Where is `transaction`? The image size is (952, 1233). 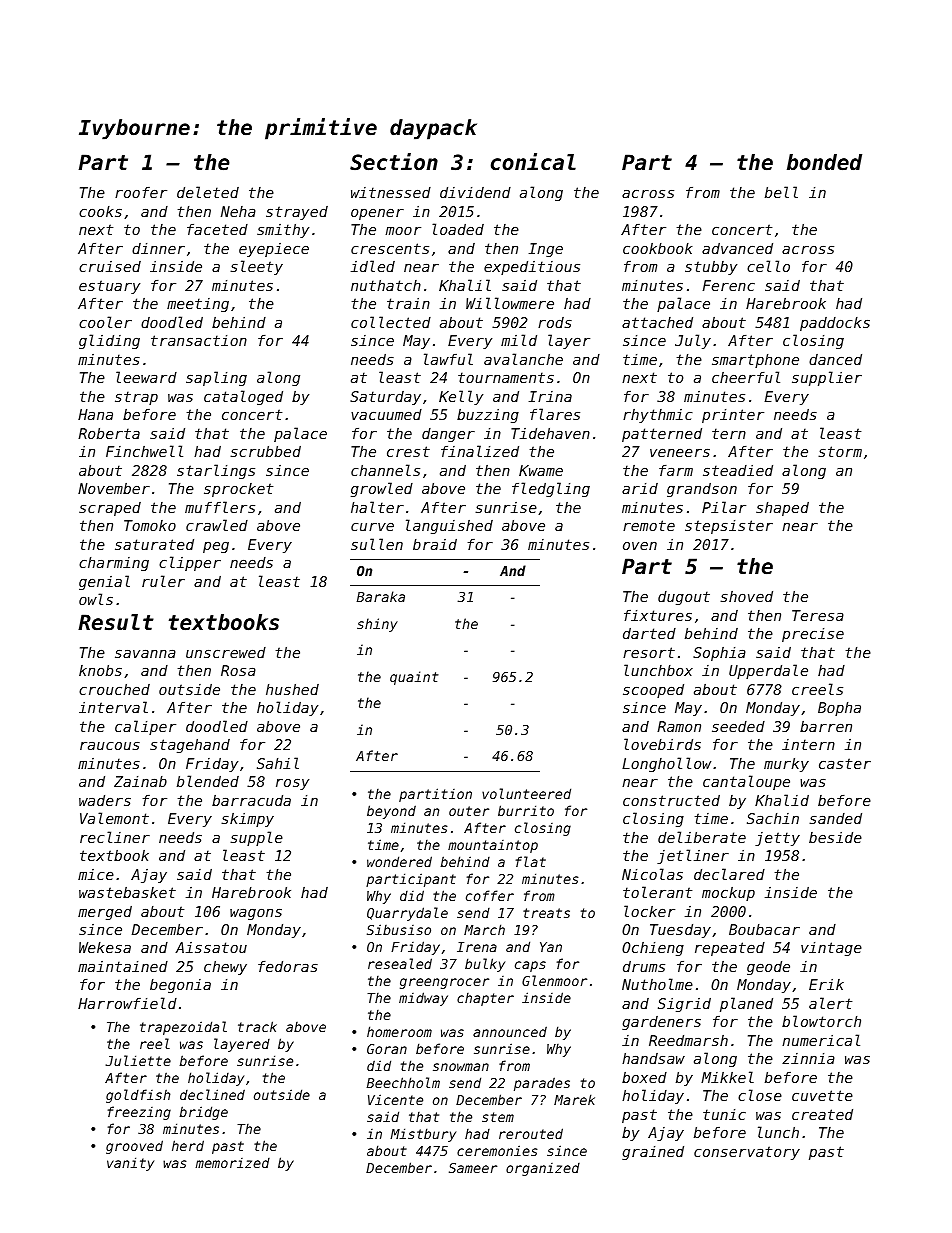
transaction is located at coordinates (199, 340).
